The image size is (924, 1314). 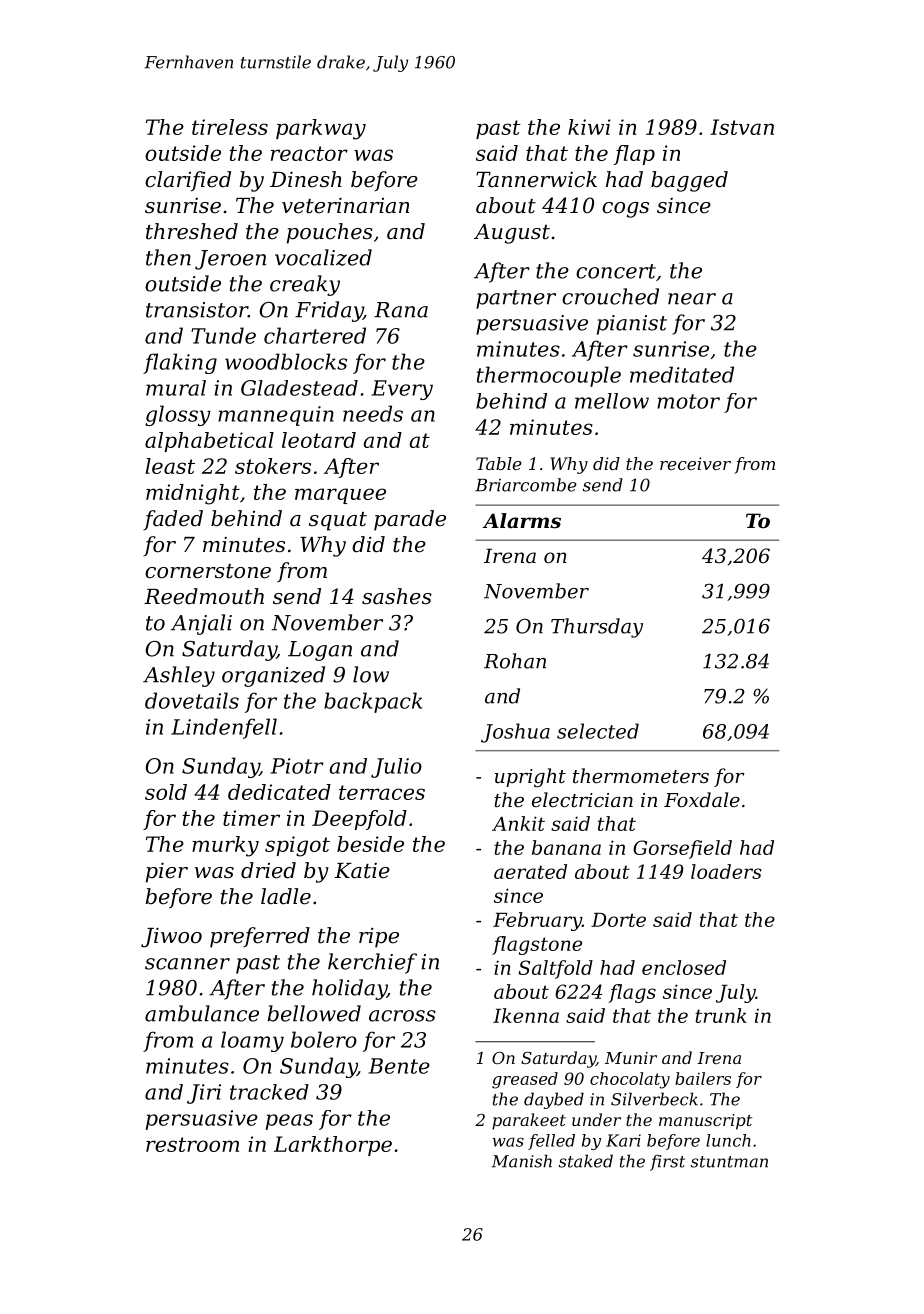 I want to click on Tannerwick, so click(x=536, y=179).
